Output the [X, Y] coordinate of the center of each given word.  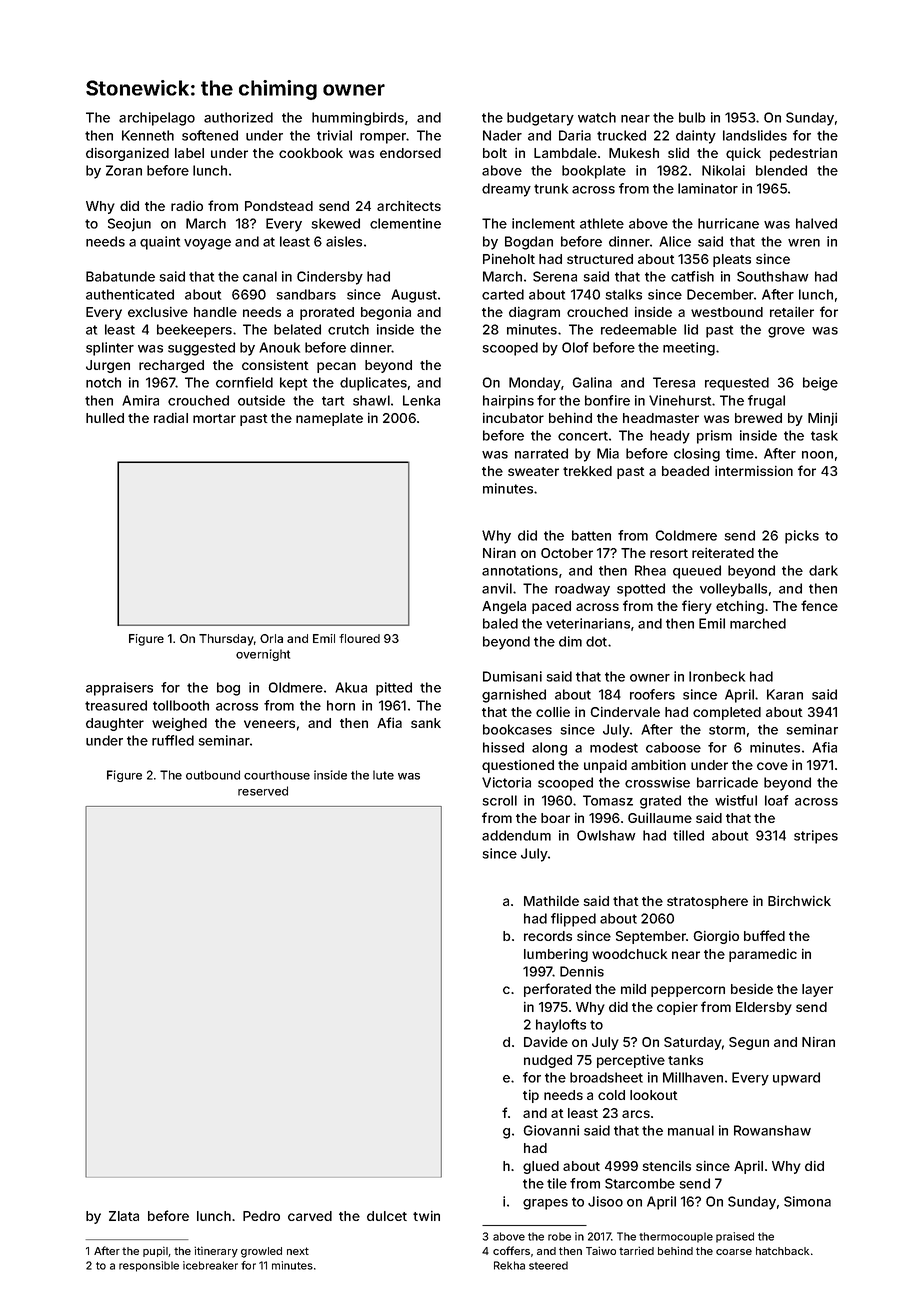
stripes [816, 837]
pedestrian [803, 154]
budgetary [540, 119]
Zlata [124, 1216]
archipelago [157, 119]
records [548, 936]
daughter [115, 724]
